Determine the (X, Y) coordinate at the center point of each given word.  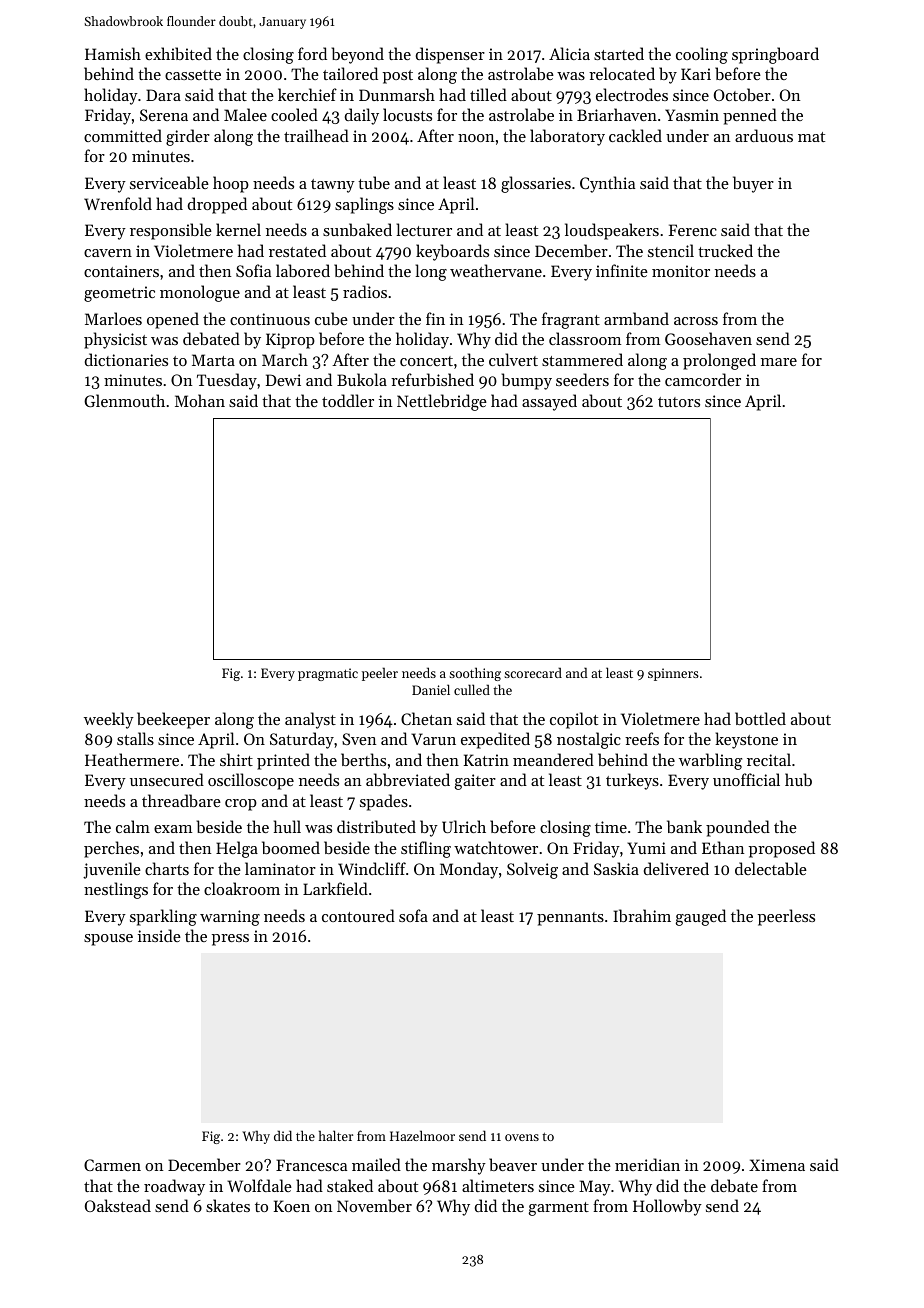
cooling (702, 55)
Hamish (113, 53)
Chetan (426, 718)
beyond (357, 55)
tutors (679, 402)
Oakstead (118, 1205)
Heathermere (132, 759)
